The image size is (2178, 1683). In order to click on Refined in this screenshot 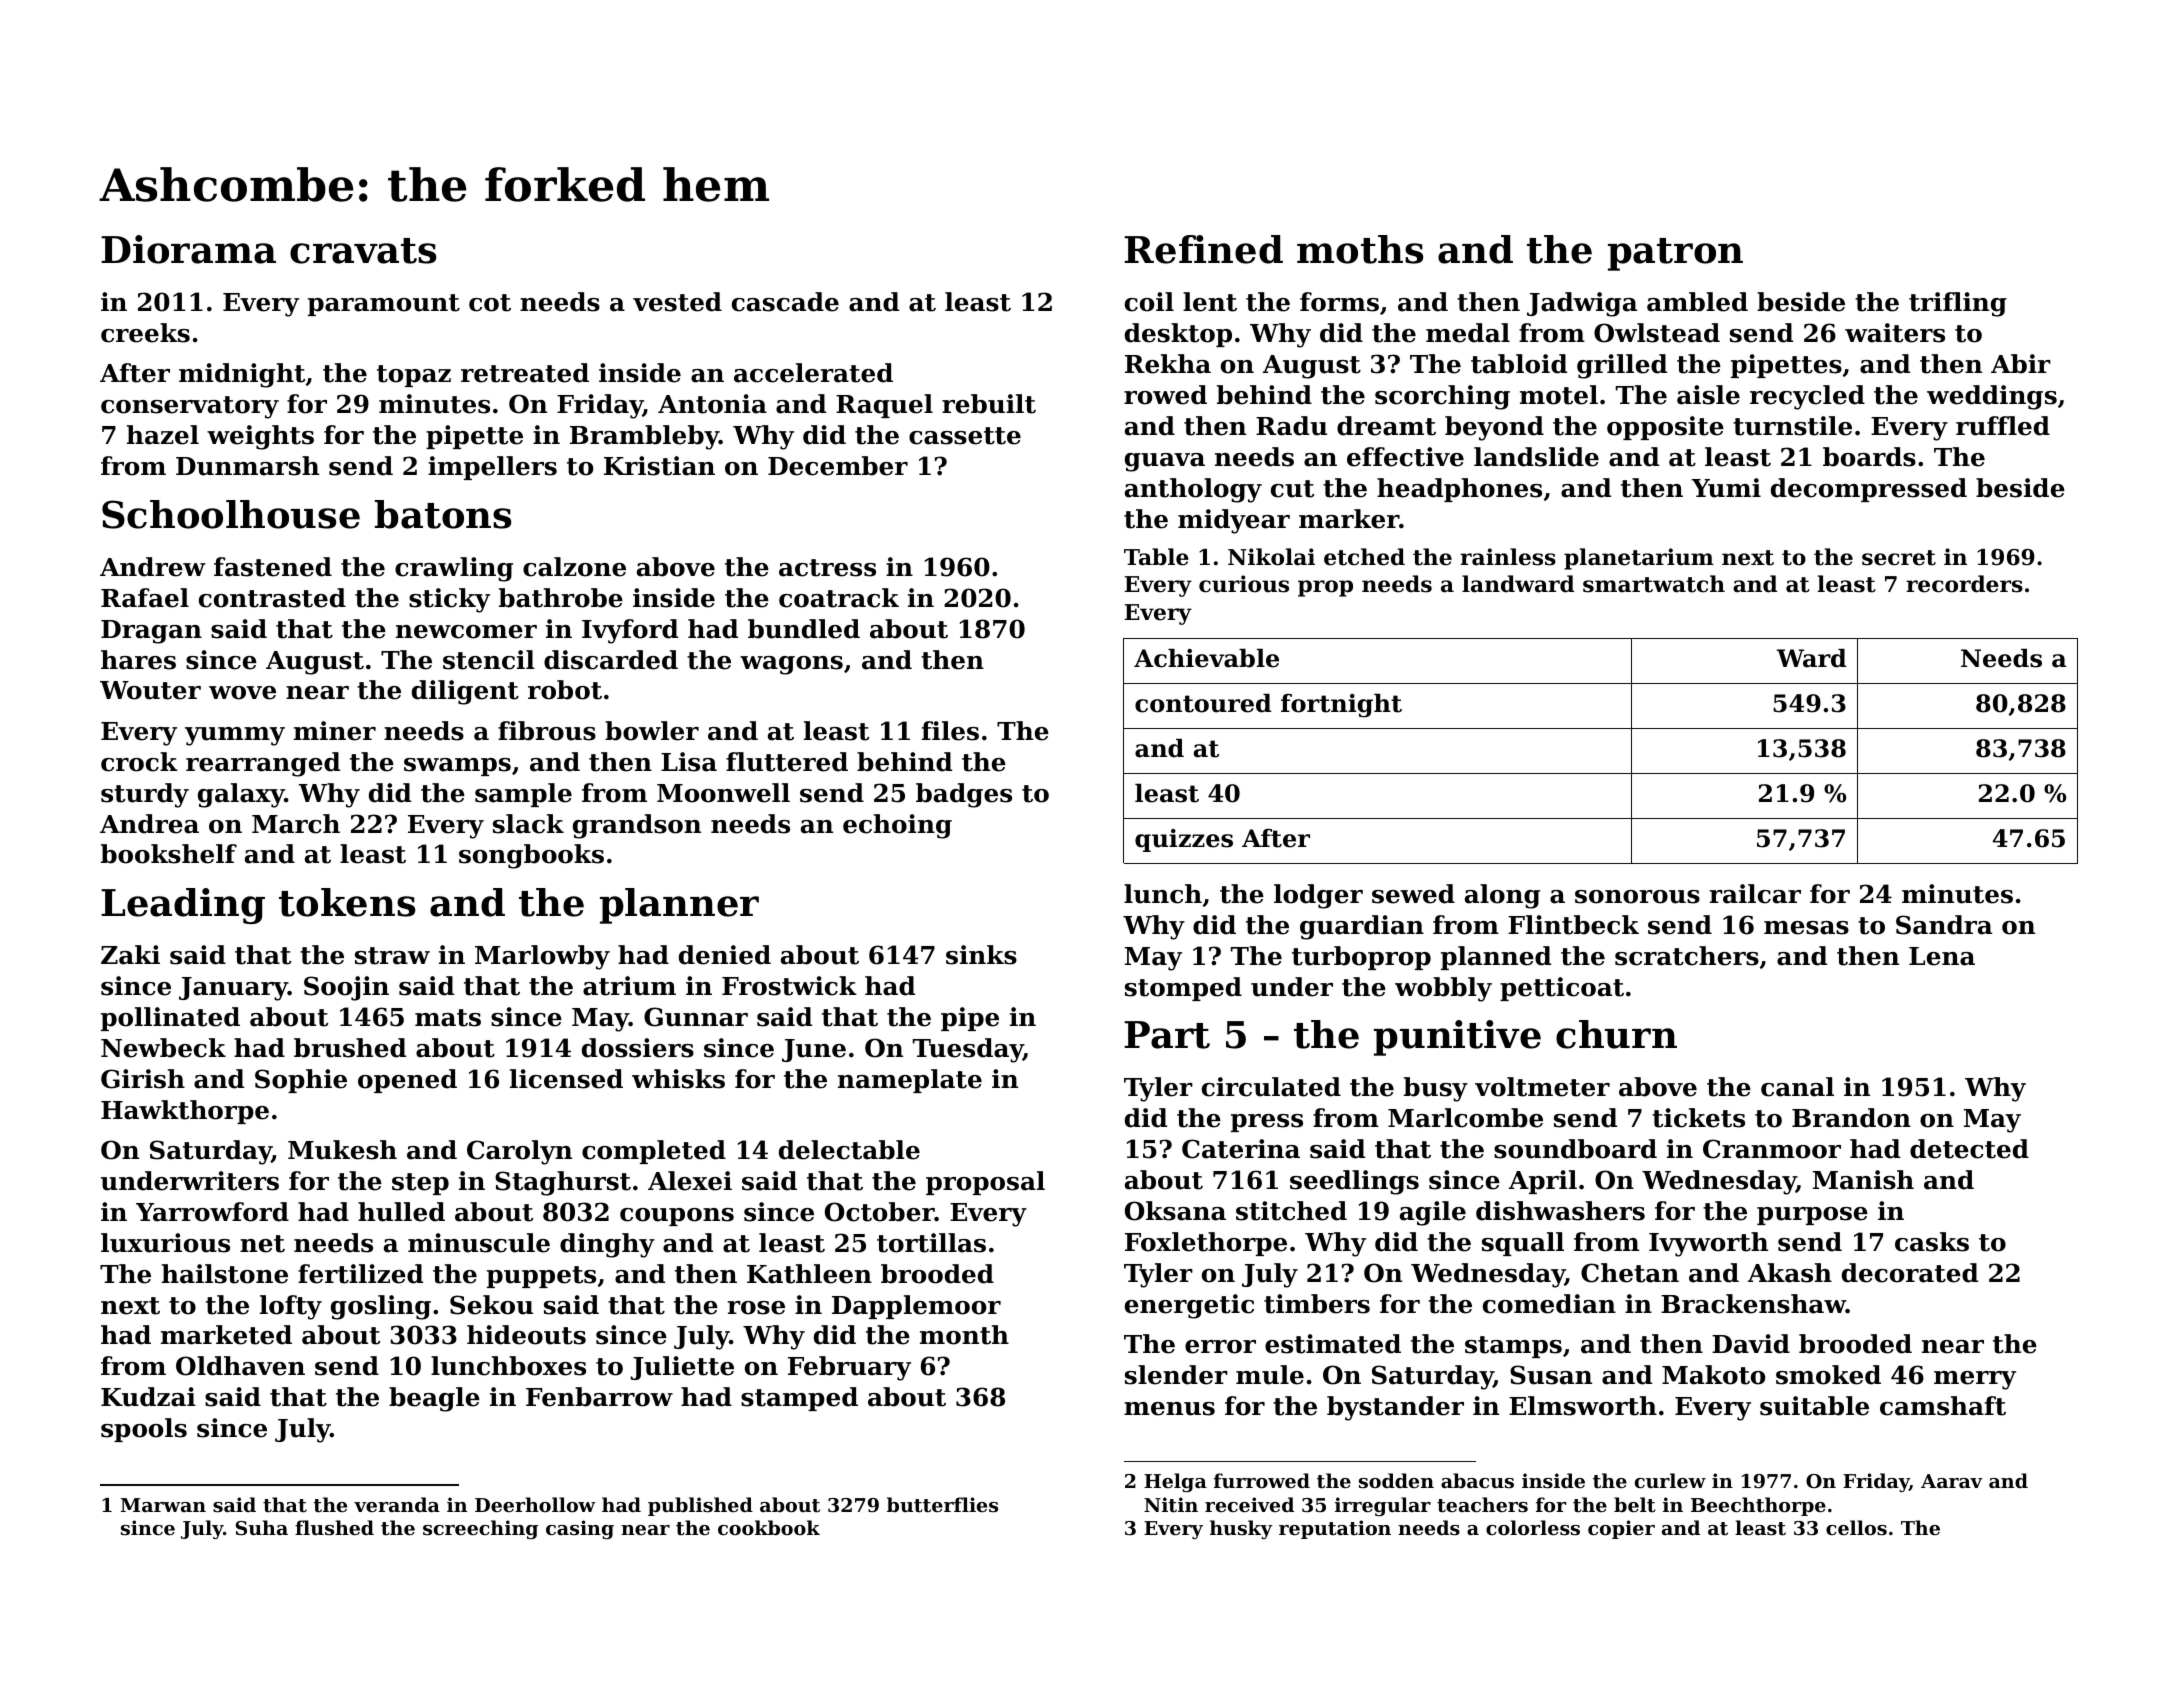, I will do `click(1203, 249)`.
